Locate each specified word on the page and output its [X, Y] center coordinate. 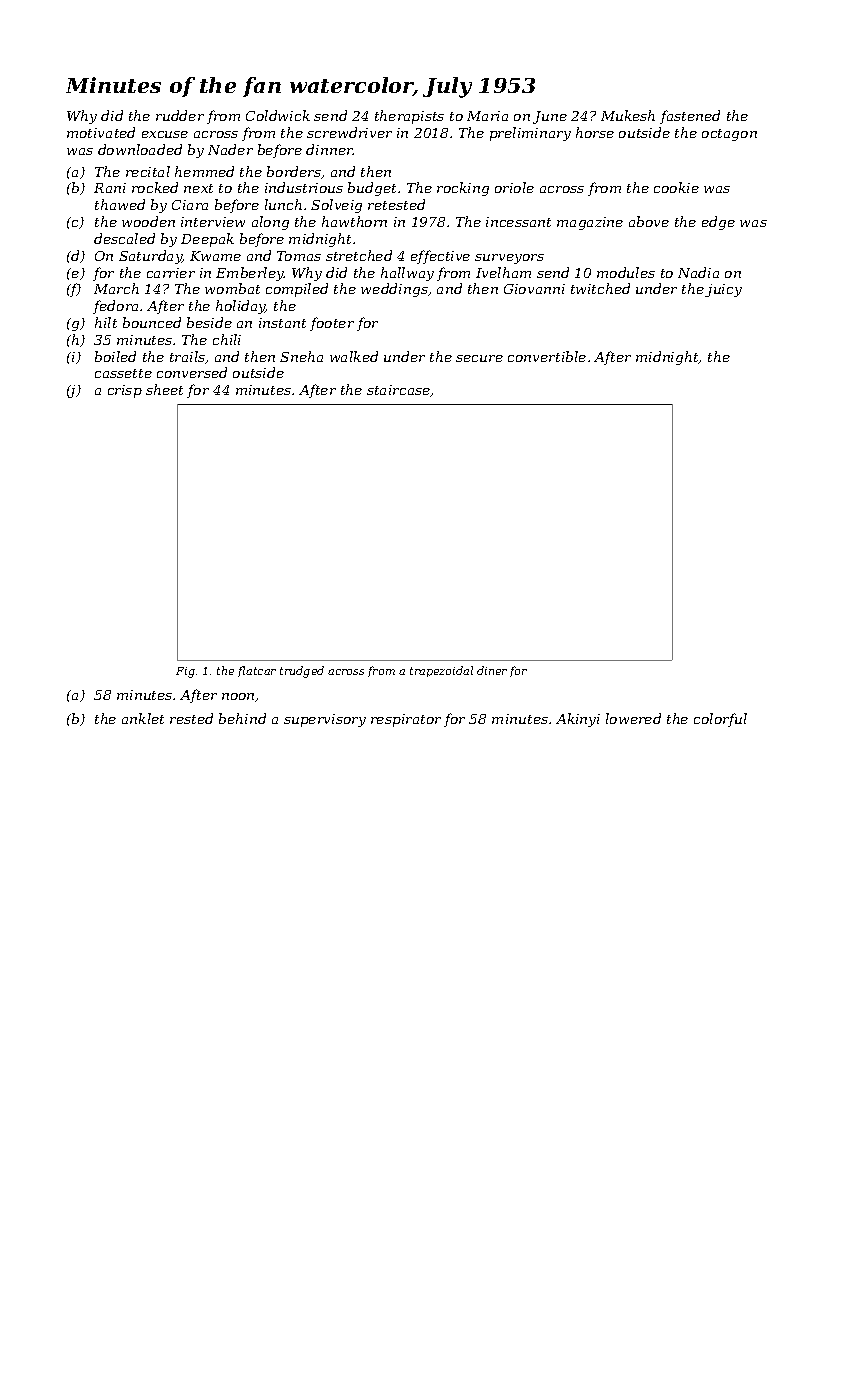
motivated [101, 132]
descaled [124, 238]
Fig [185, 672]
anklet [143, 718]
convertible [547, 356]
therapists [409, 117]
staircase [398, 390]
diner [492, 670]
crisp [125, 391]
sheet [164, 389]
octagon [729, 135]
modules [626, 272]
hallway [407, 274]
